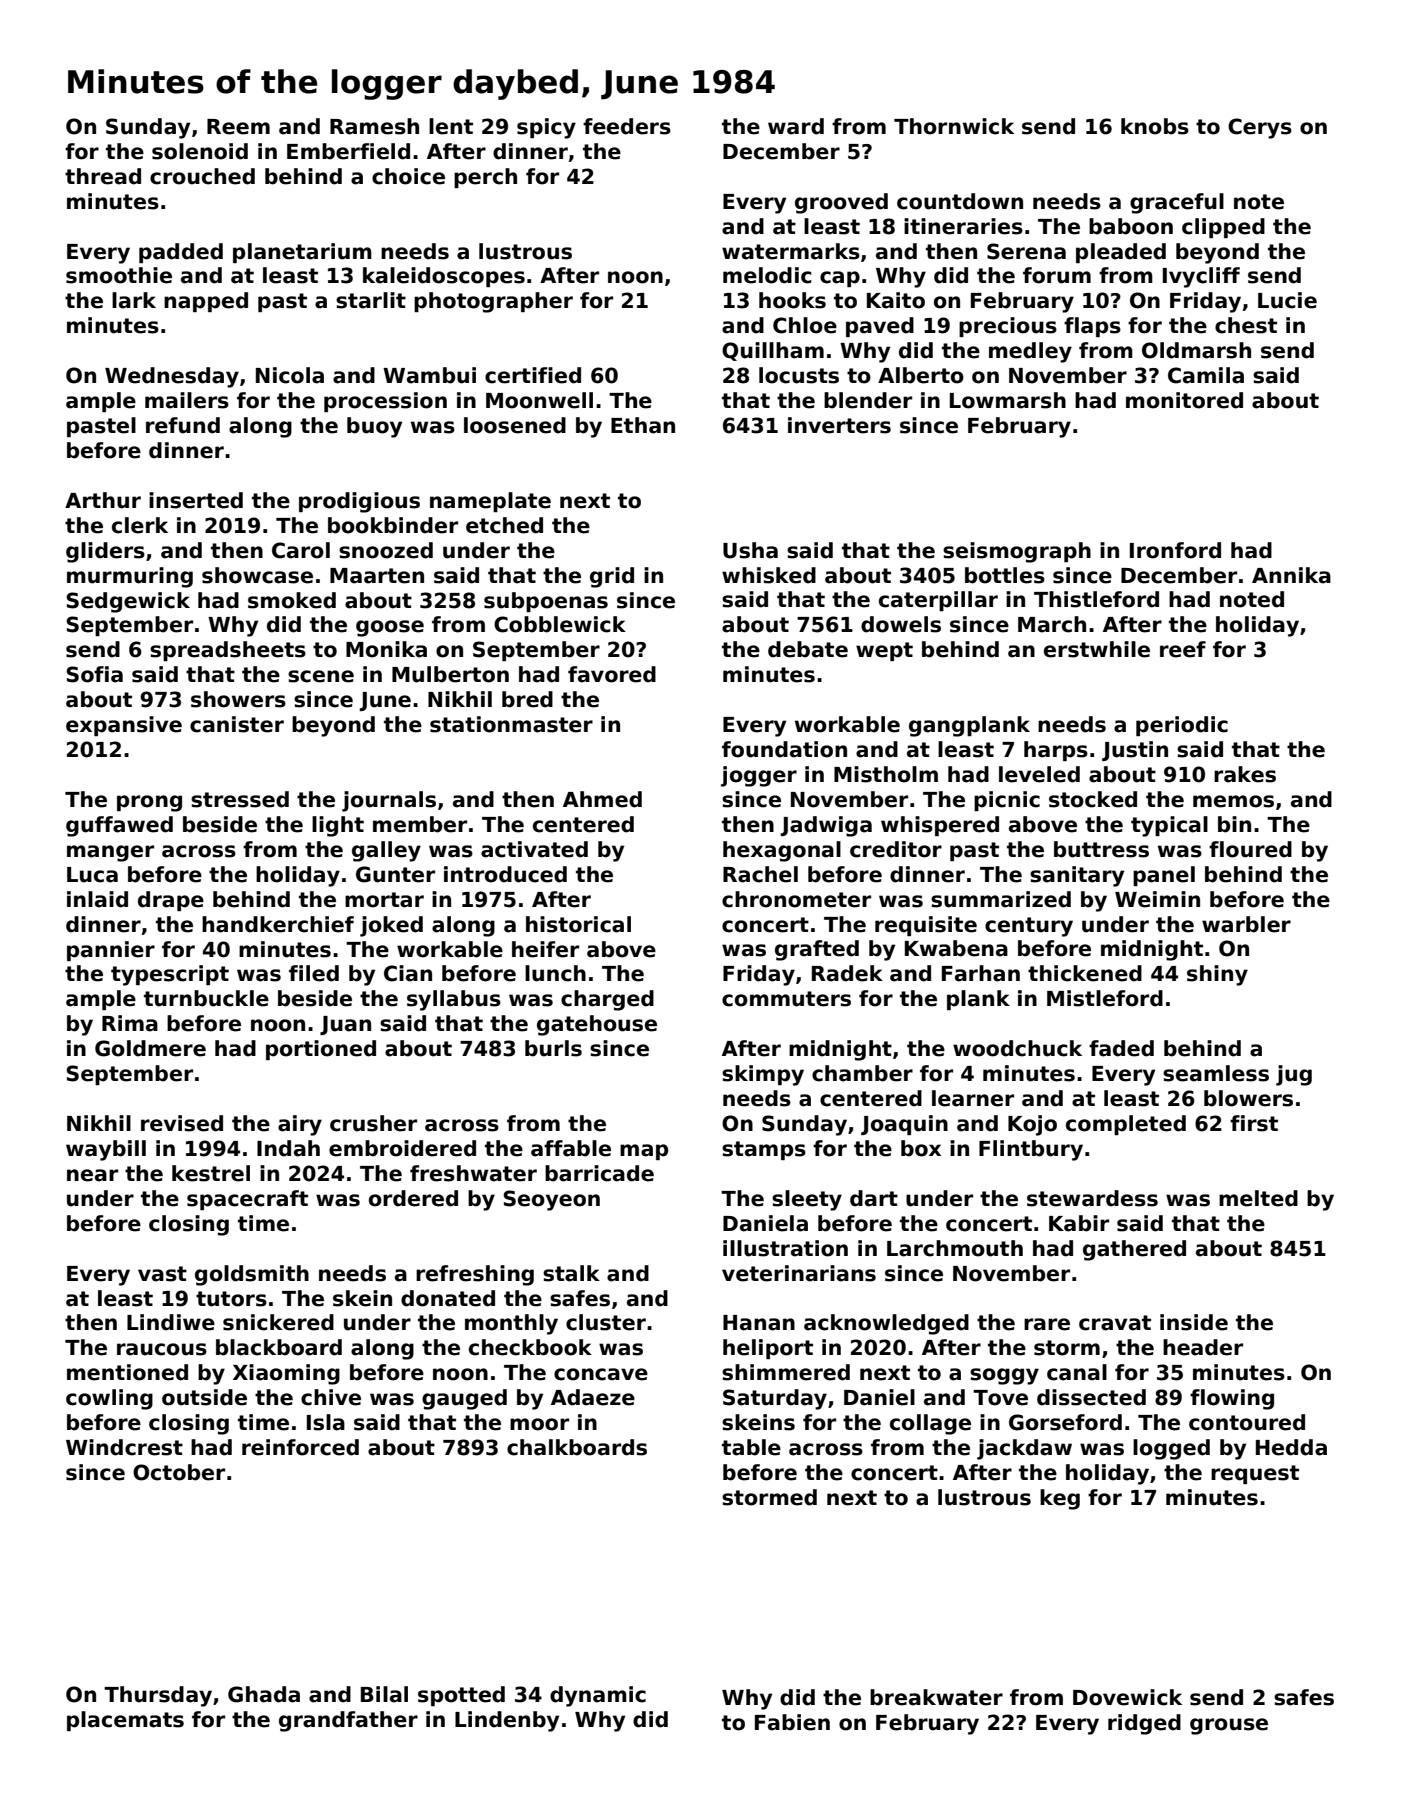 The width and height of the screenshot is (1401, 1813). I want to click on pleaded, so click(1121, 253).
